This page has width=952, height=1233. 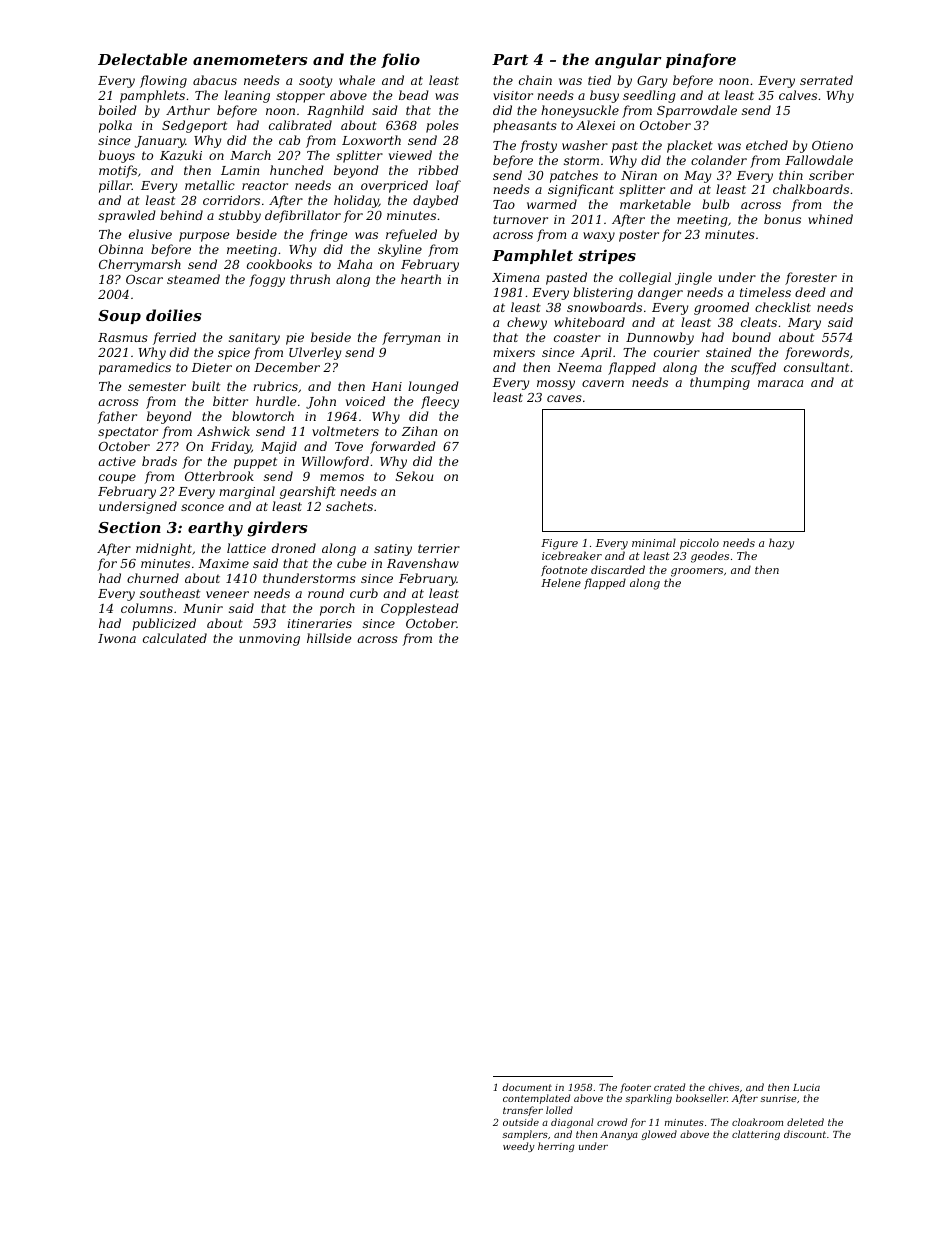 What do you see at coordinates (527, 1087) in the page?
I see `document` at bounding box center [527, 1087].
